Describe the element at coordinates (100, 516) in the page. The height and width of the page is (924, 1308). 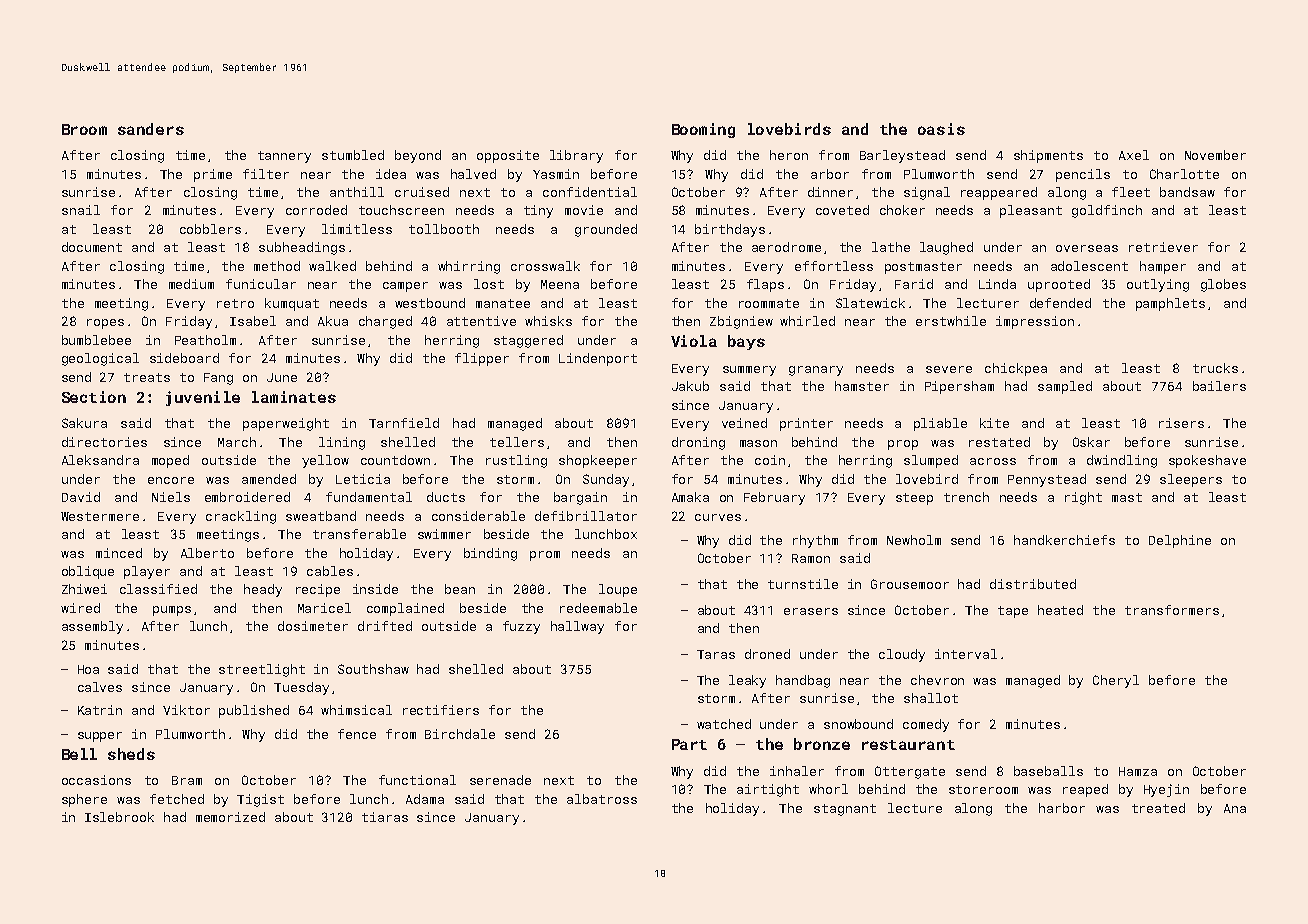
I see `Westermere` at that location.
